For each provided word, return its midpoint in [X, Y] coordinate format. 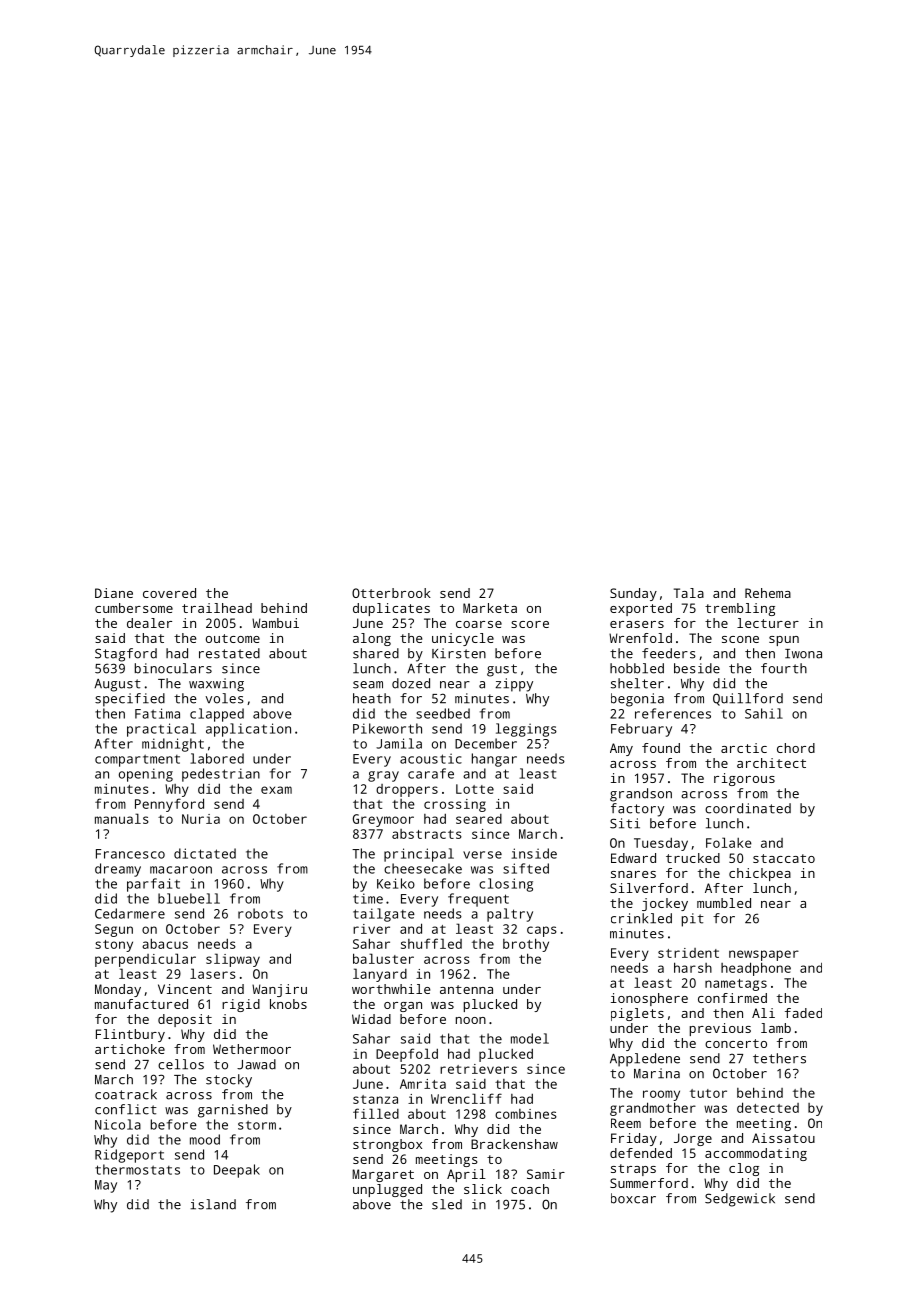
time [368, 898]
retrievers [478, 1069]
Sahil [764, 713]
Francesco [130, 854]
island [213, 1204]
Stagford [126, 655]
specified [130, 700]
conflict [126, 1109]
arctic [744, 748]
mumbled [724, 903]
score [530, 624]
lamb [776, 1028]
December [486, 743]
